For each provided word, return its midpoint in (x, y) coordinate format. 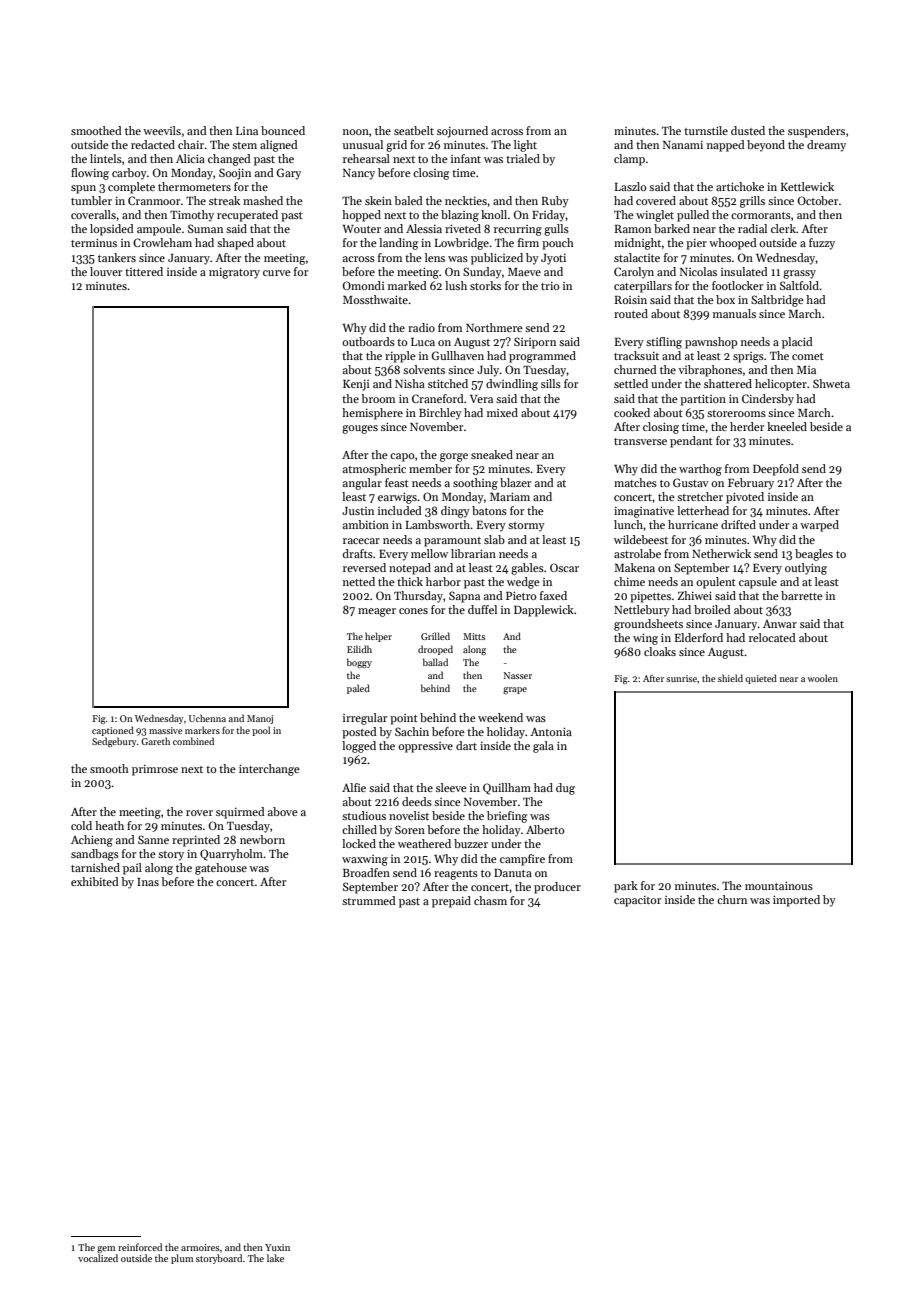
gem (106, 1250)
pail (132, 869)
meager (377, 612)
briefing (507, 817)
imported (796, 901)
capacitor (637, 901)
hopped (361, 216)
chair (191, 144)
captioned (113, 731)
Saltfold (800, 285)
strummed (369, 900)
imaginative (644, 512)
